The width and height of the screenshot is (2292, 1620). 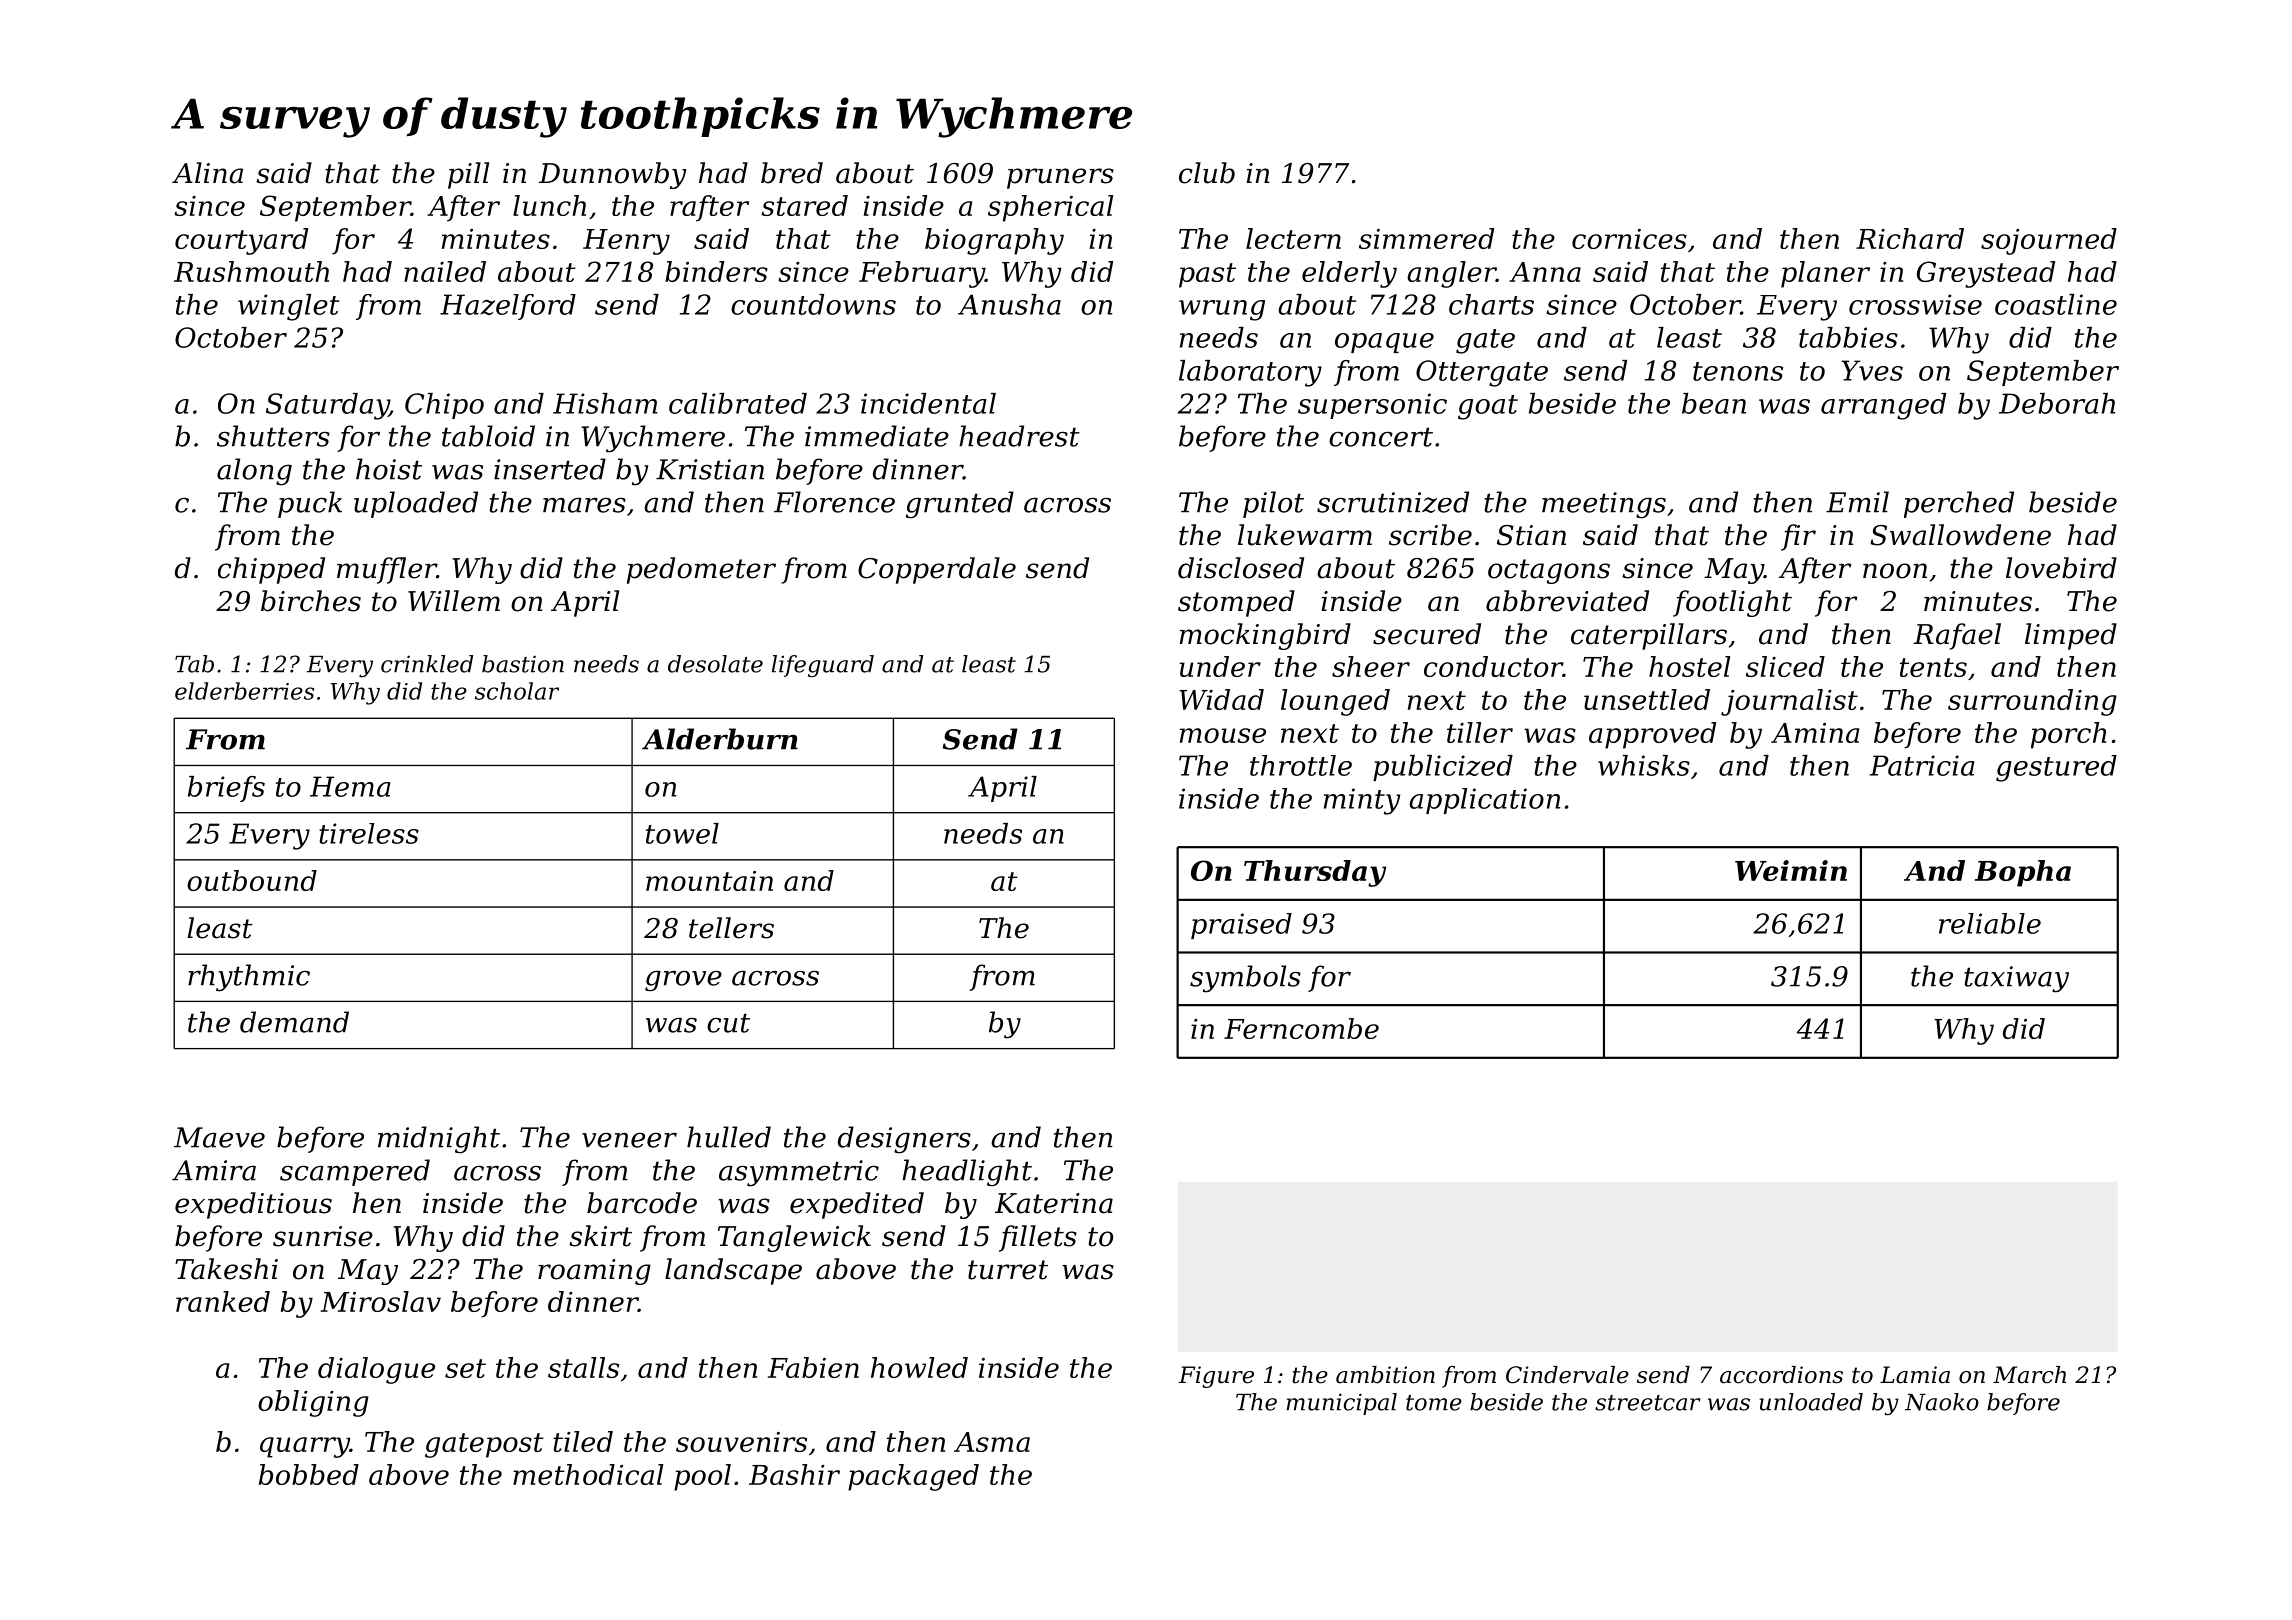 I want to click on minty, so click(x=1362, y=801).
